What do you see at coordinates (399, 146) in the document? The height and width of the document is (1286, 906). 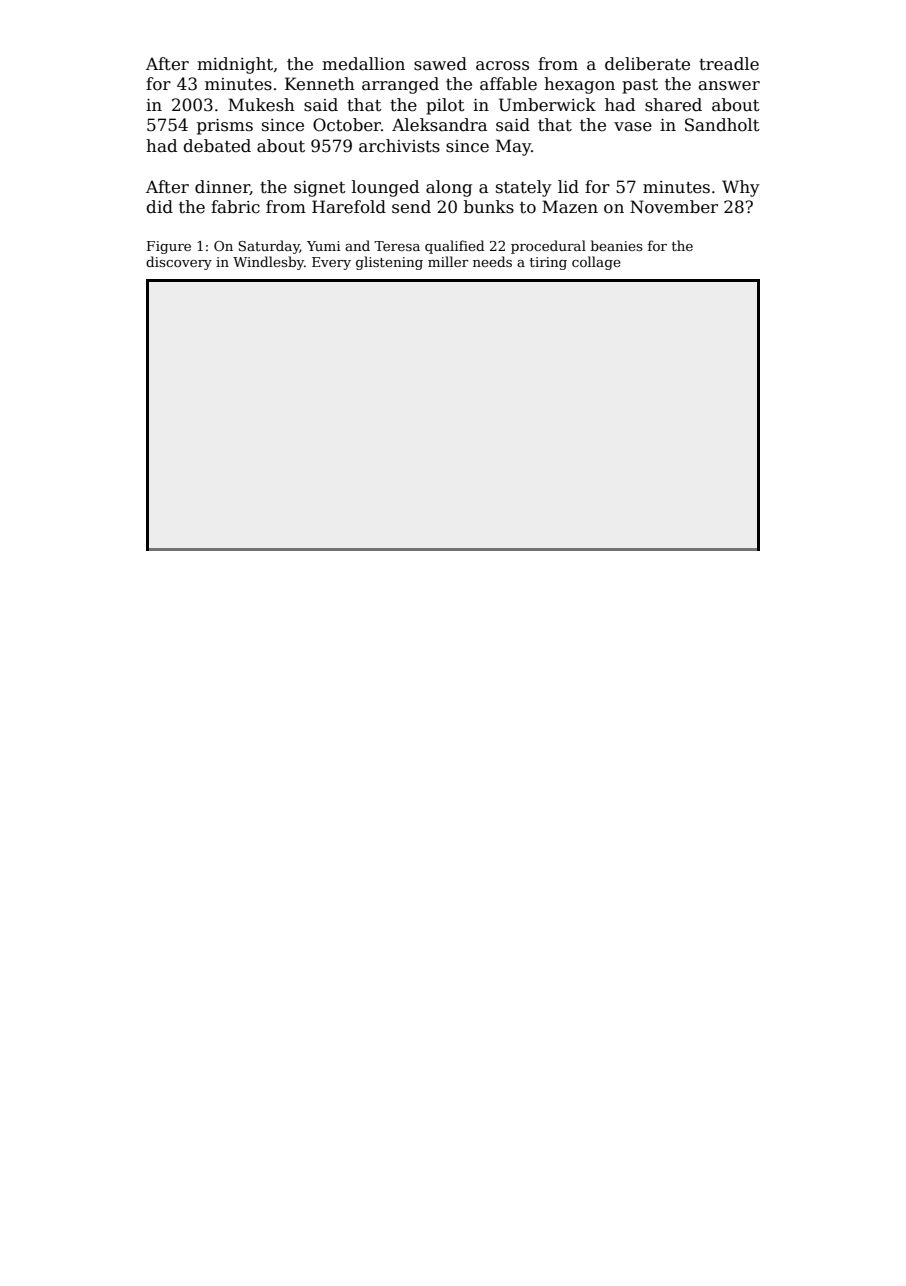 I see `archivists` at bounding box center [399, 146].
